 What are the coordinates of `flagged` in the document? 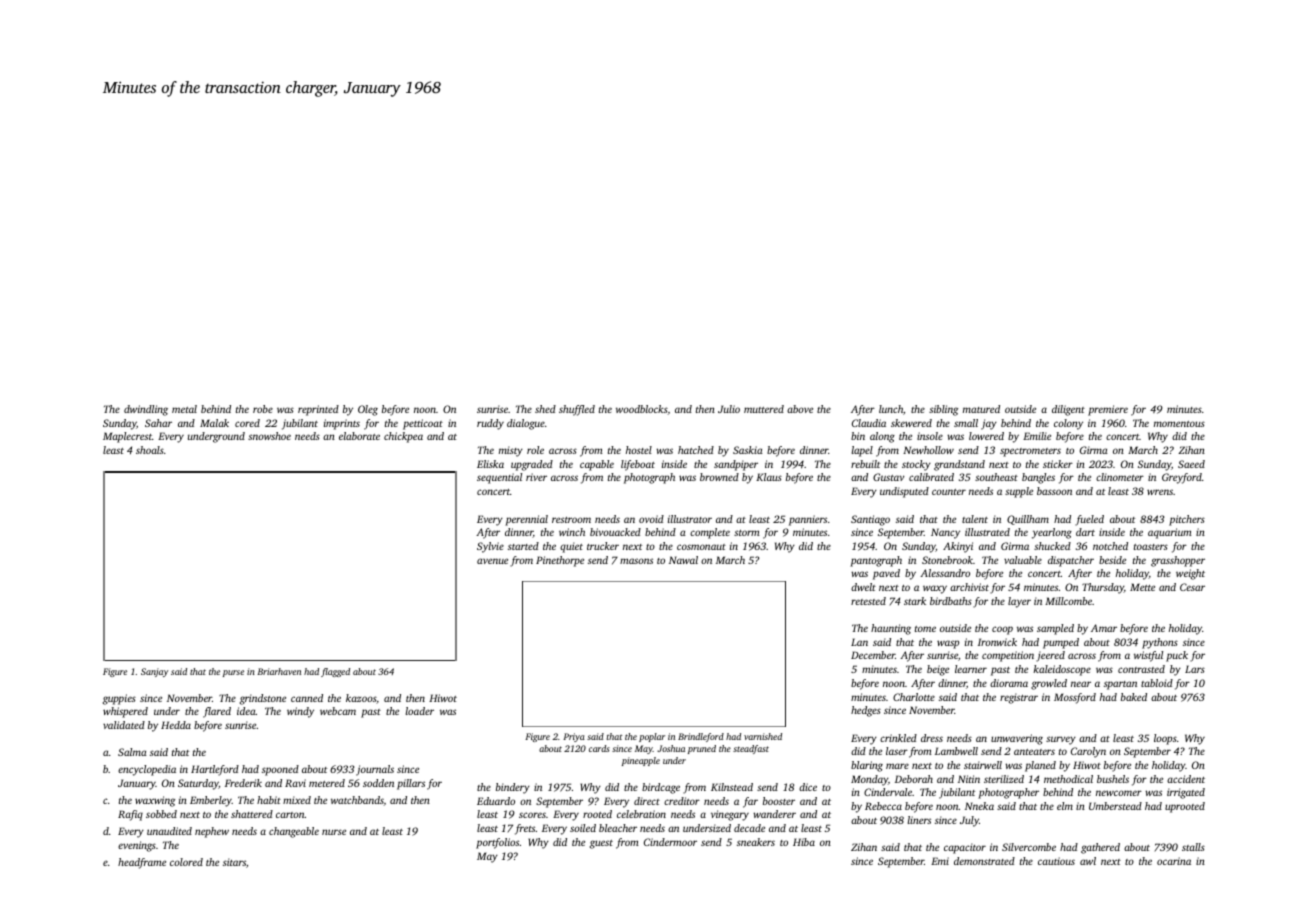 It's located at (335, 672).
